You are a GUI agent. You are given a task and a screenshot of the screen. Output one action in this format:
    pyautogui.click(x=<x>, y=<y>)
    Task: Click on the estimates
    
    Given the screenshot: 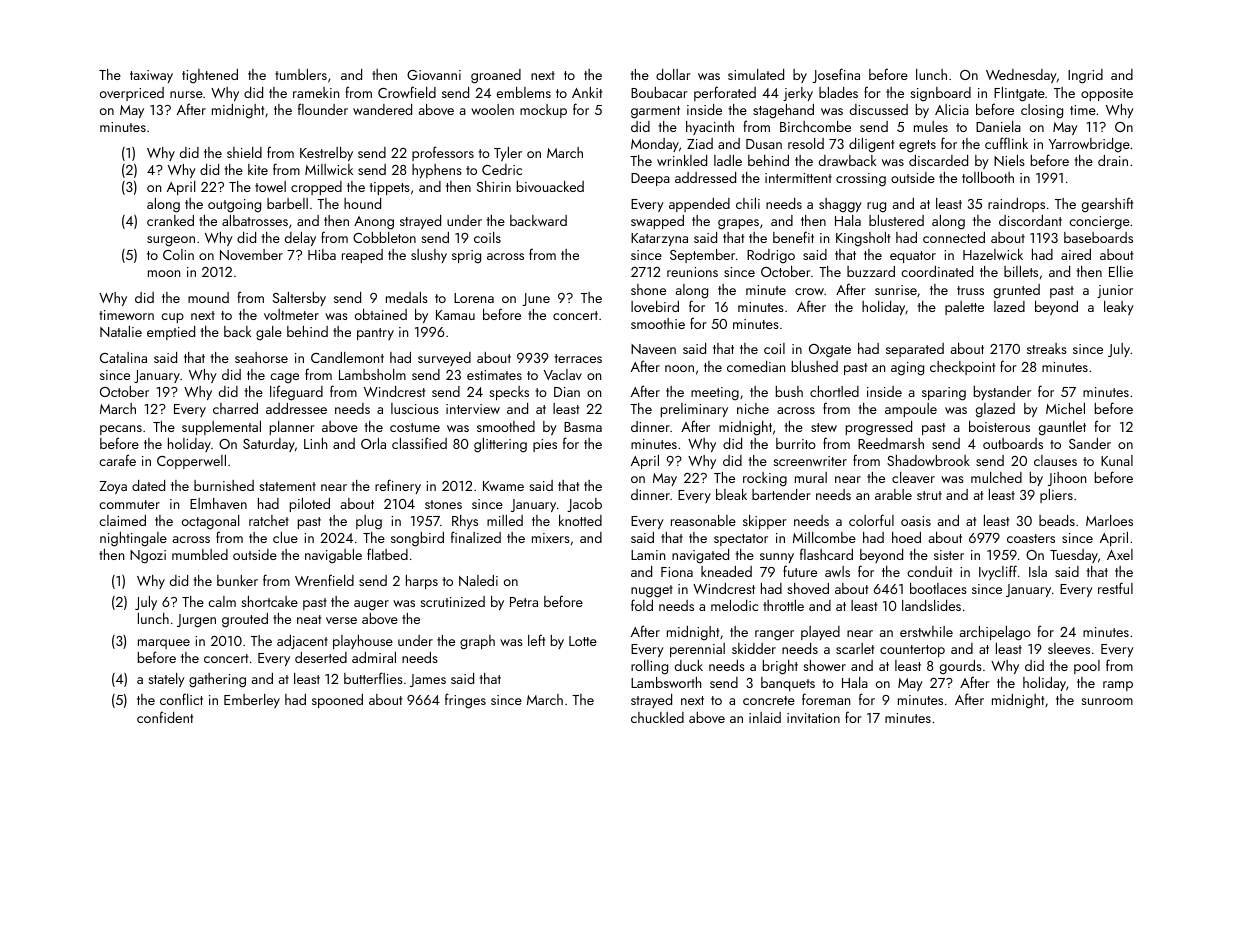 What is the action you would take?
    pyautogui.click(x=494, y=375)
